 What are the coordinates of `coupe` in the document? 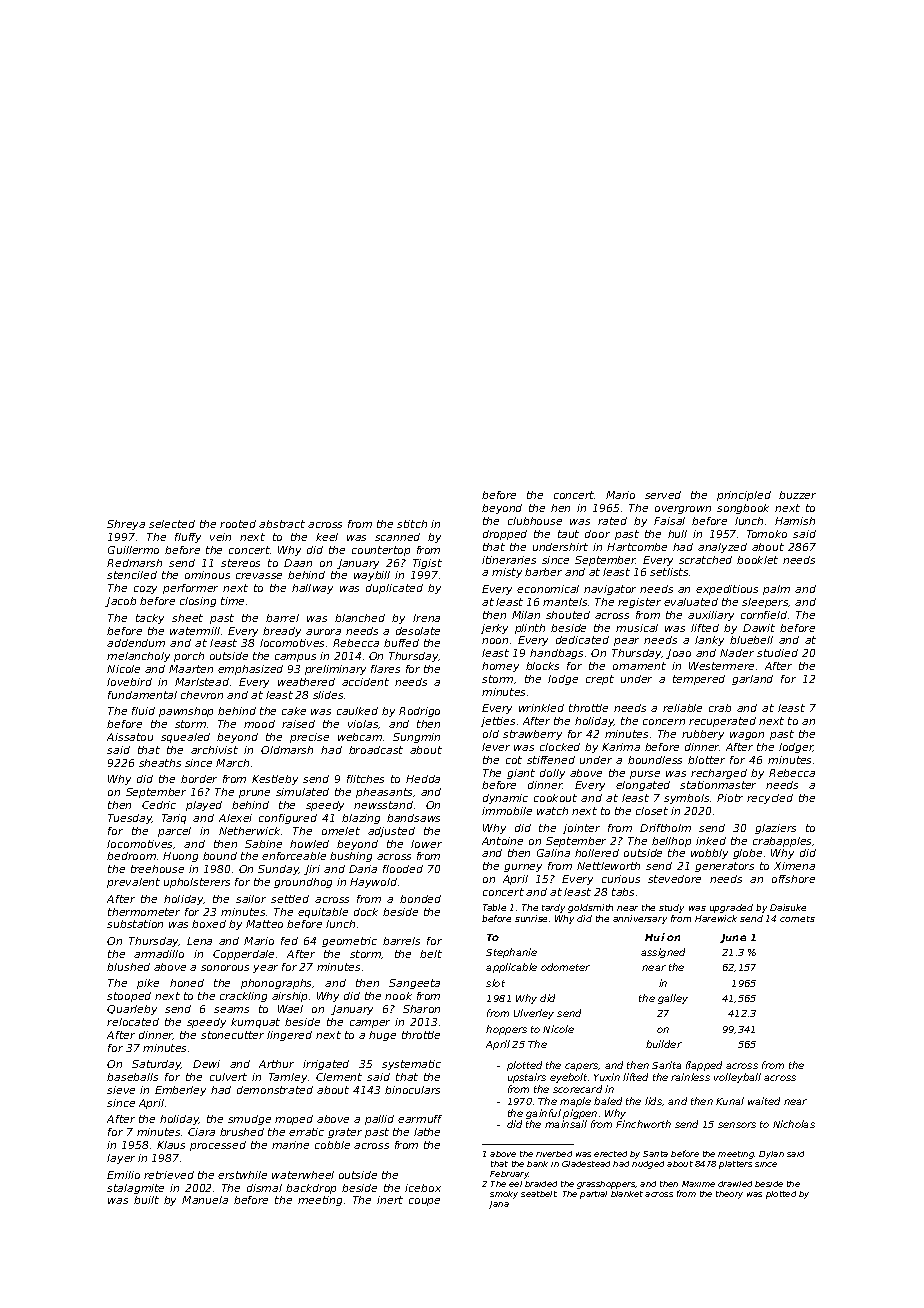 It's located at (424, 1202).
